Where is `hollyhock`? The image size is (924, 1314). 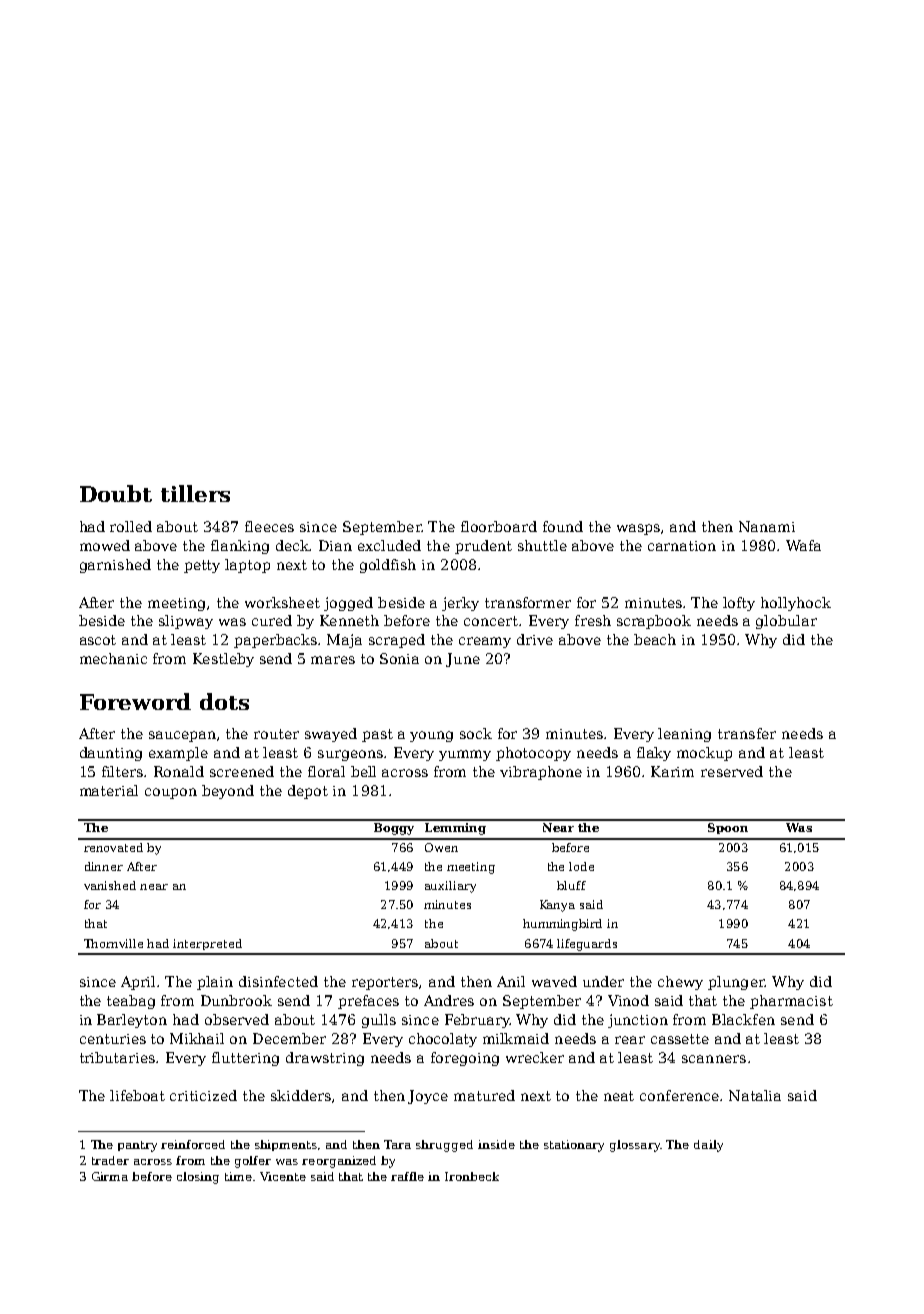 hollyhock is located at coordinates (796, 604).
